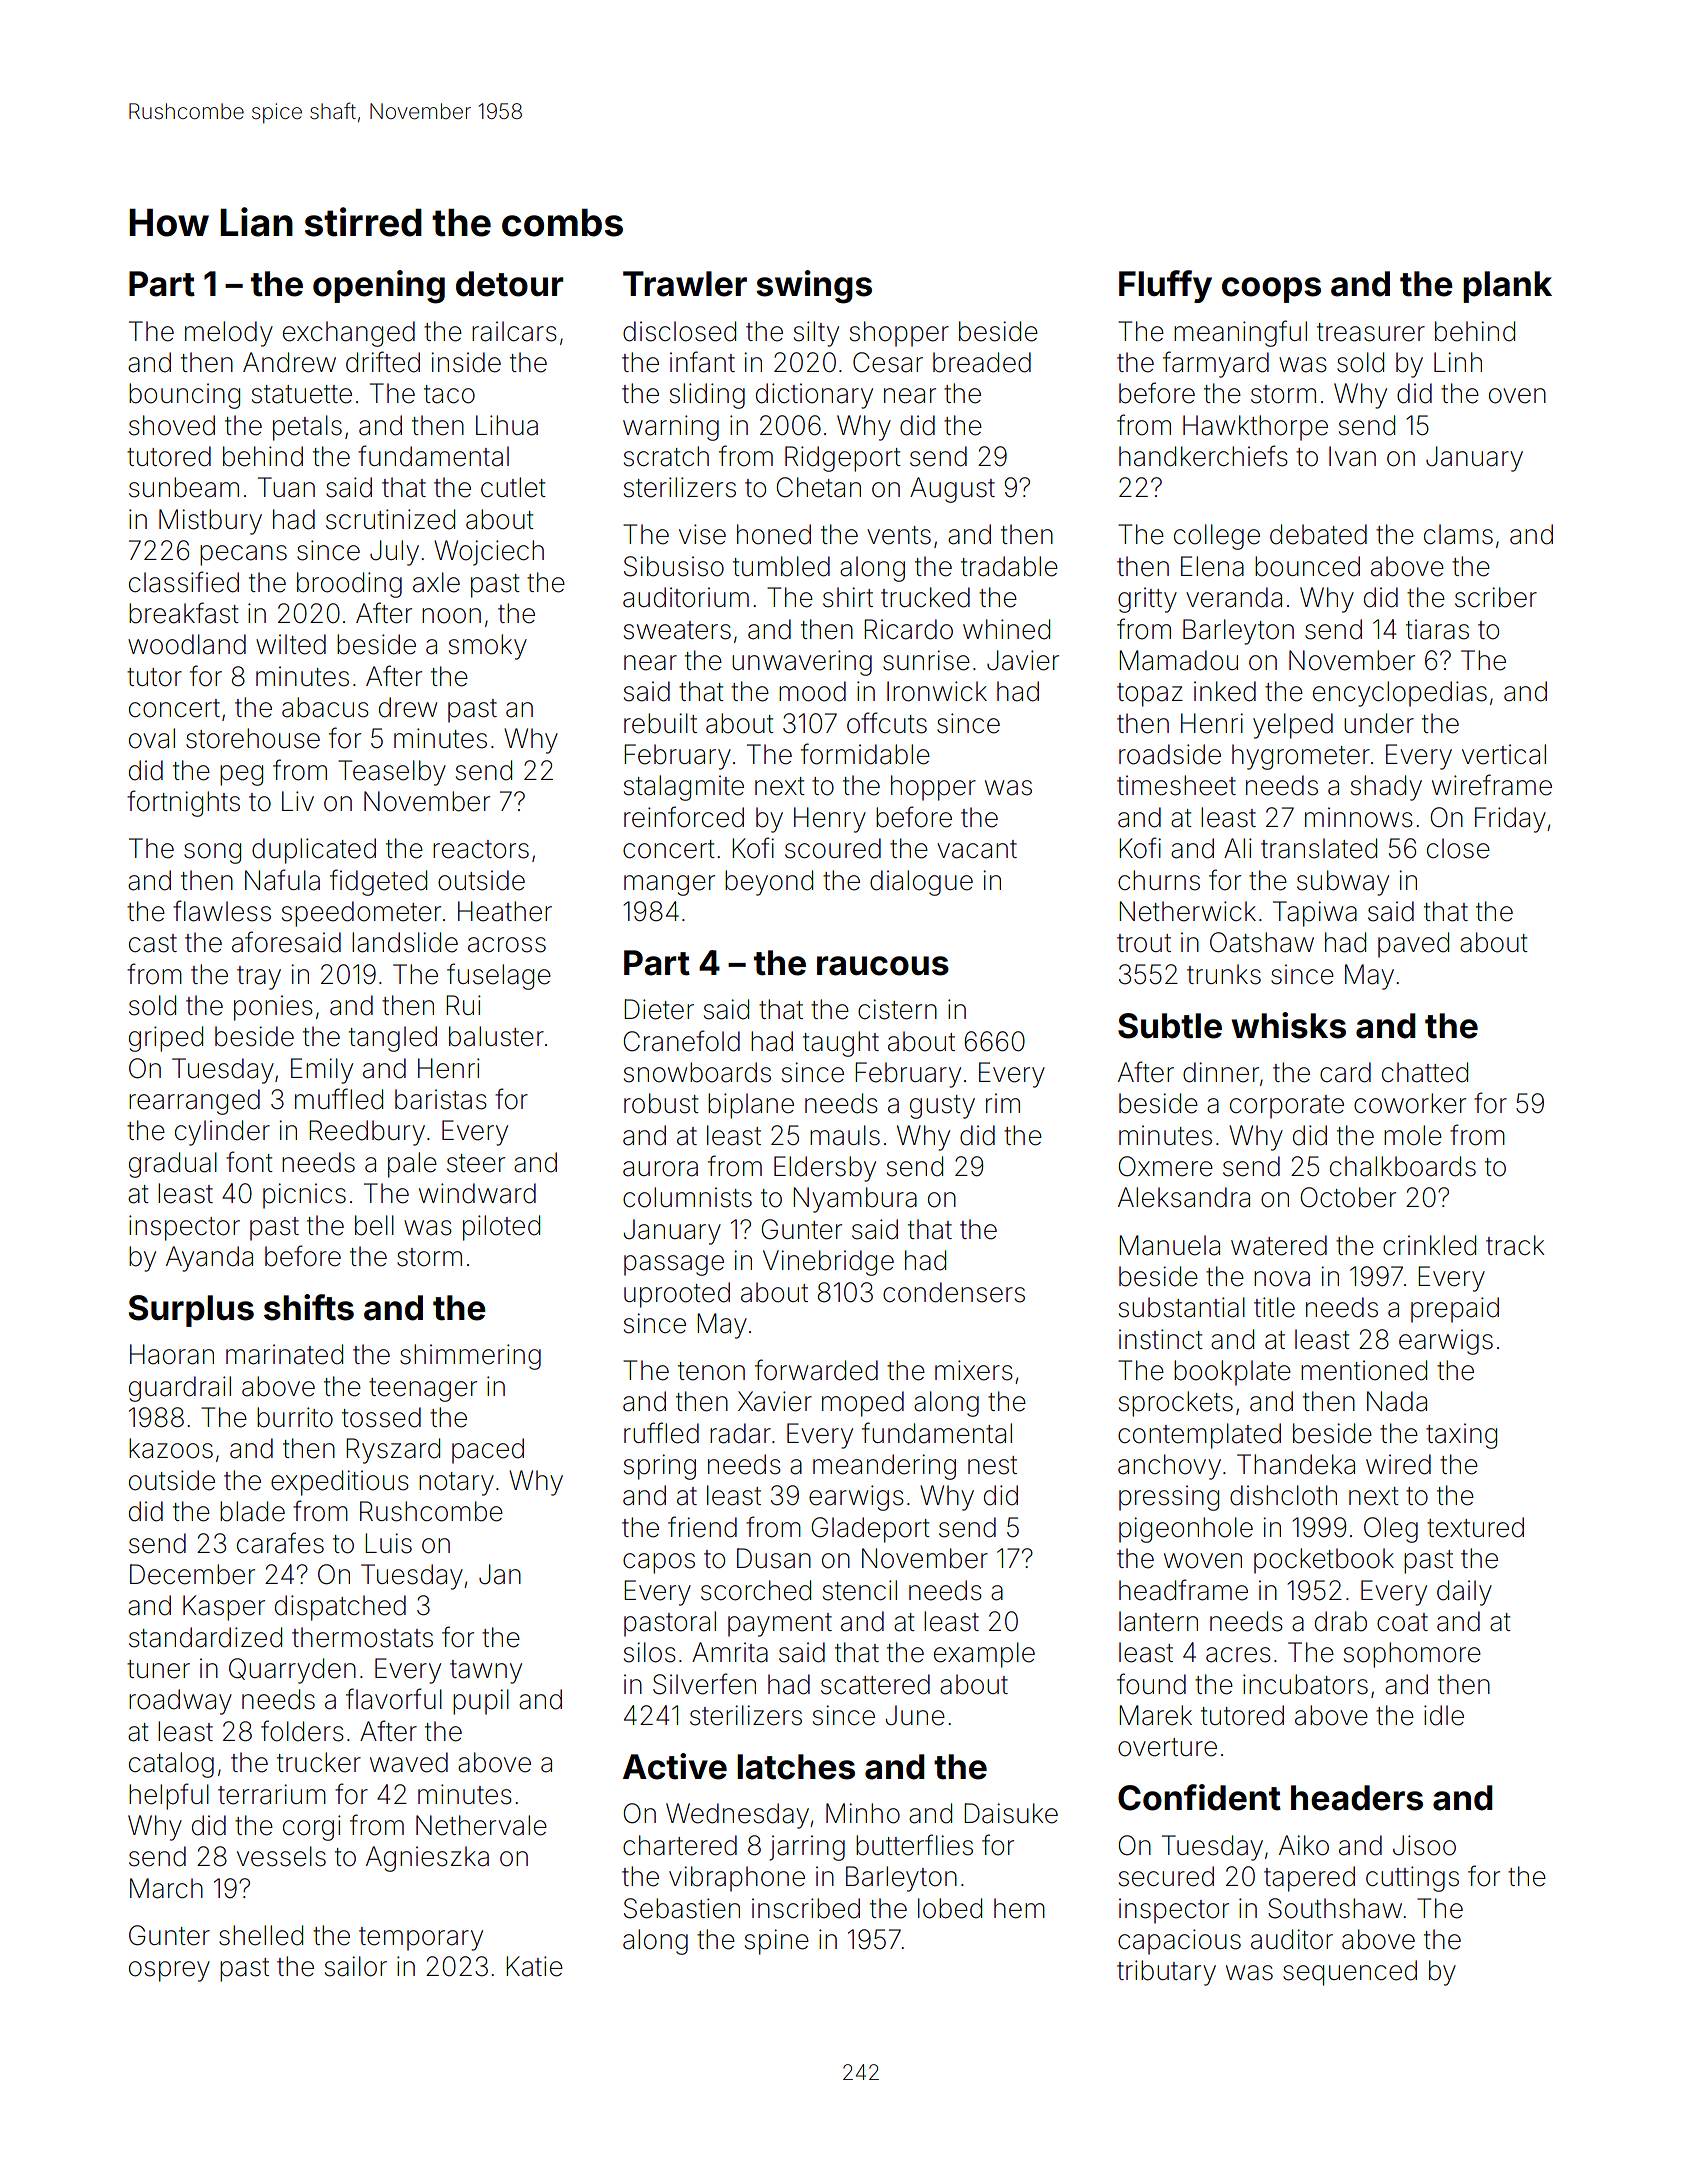 Image resolution: width=1683 pixels, height=2178 pixels. Describe the element at coordinates (1150, 695) in the document. I see `topaz` at that location.
